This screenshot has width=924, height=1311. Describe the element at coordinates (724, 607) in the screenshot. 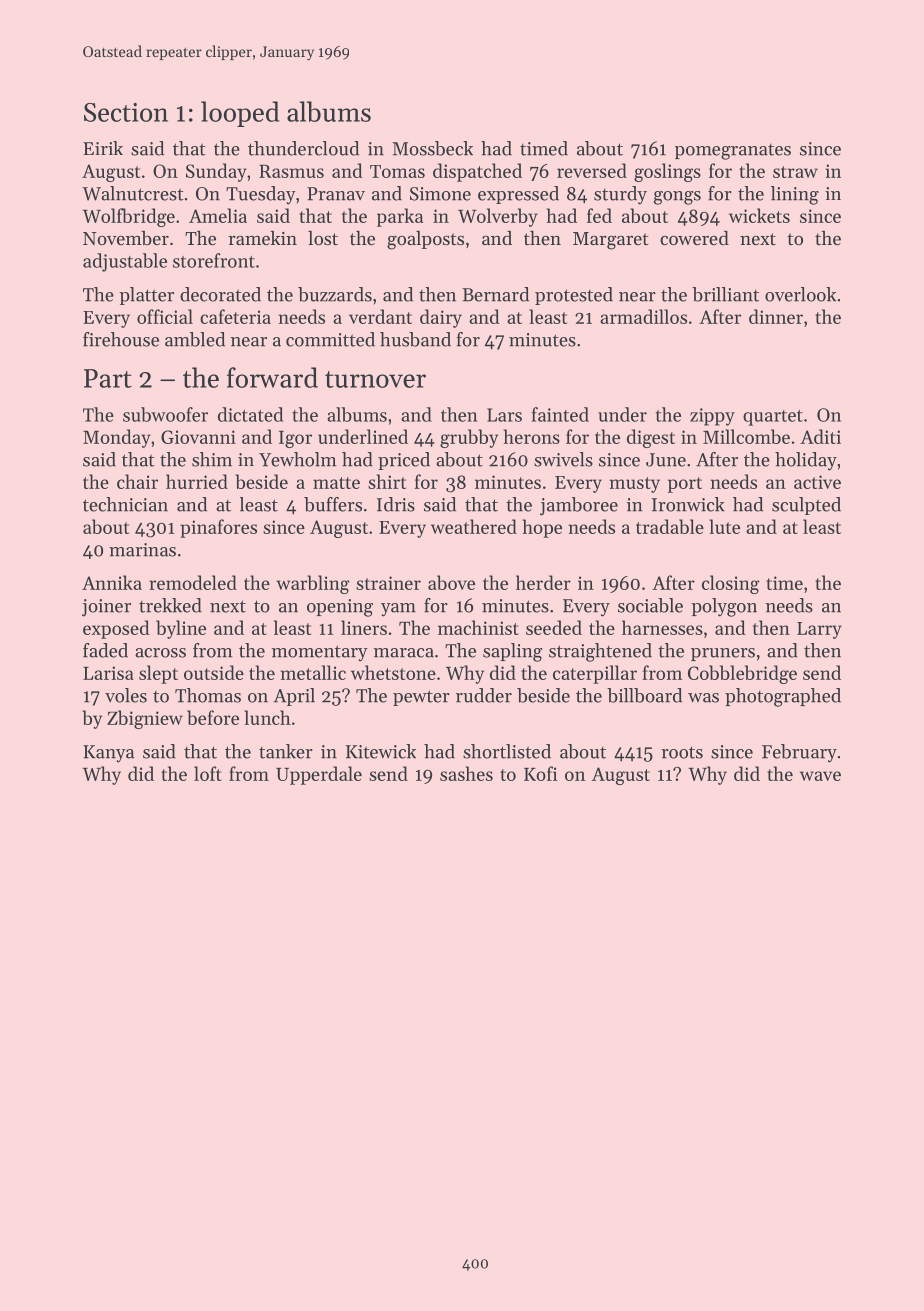

I see `polygon` at that location.
